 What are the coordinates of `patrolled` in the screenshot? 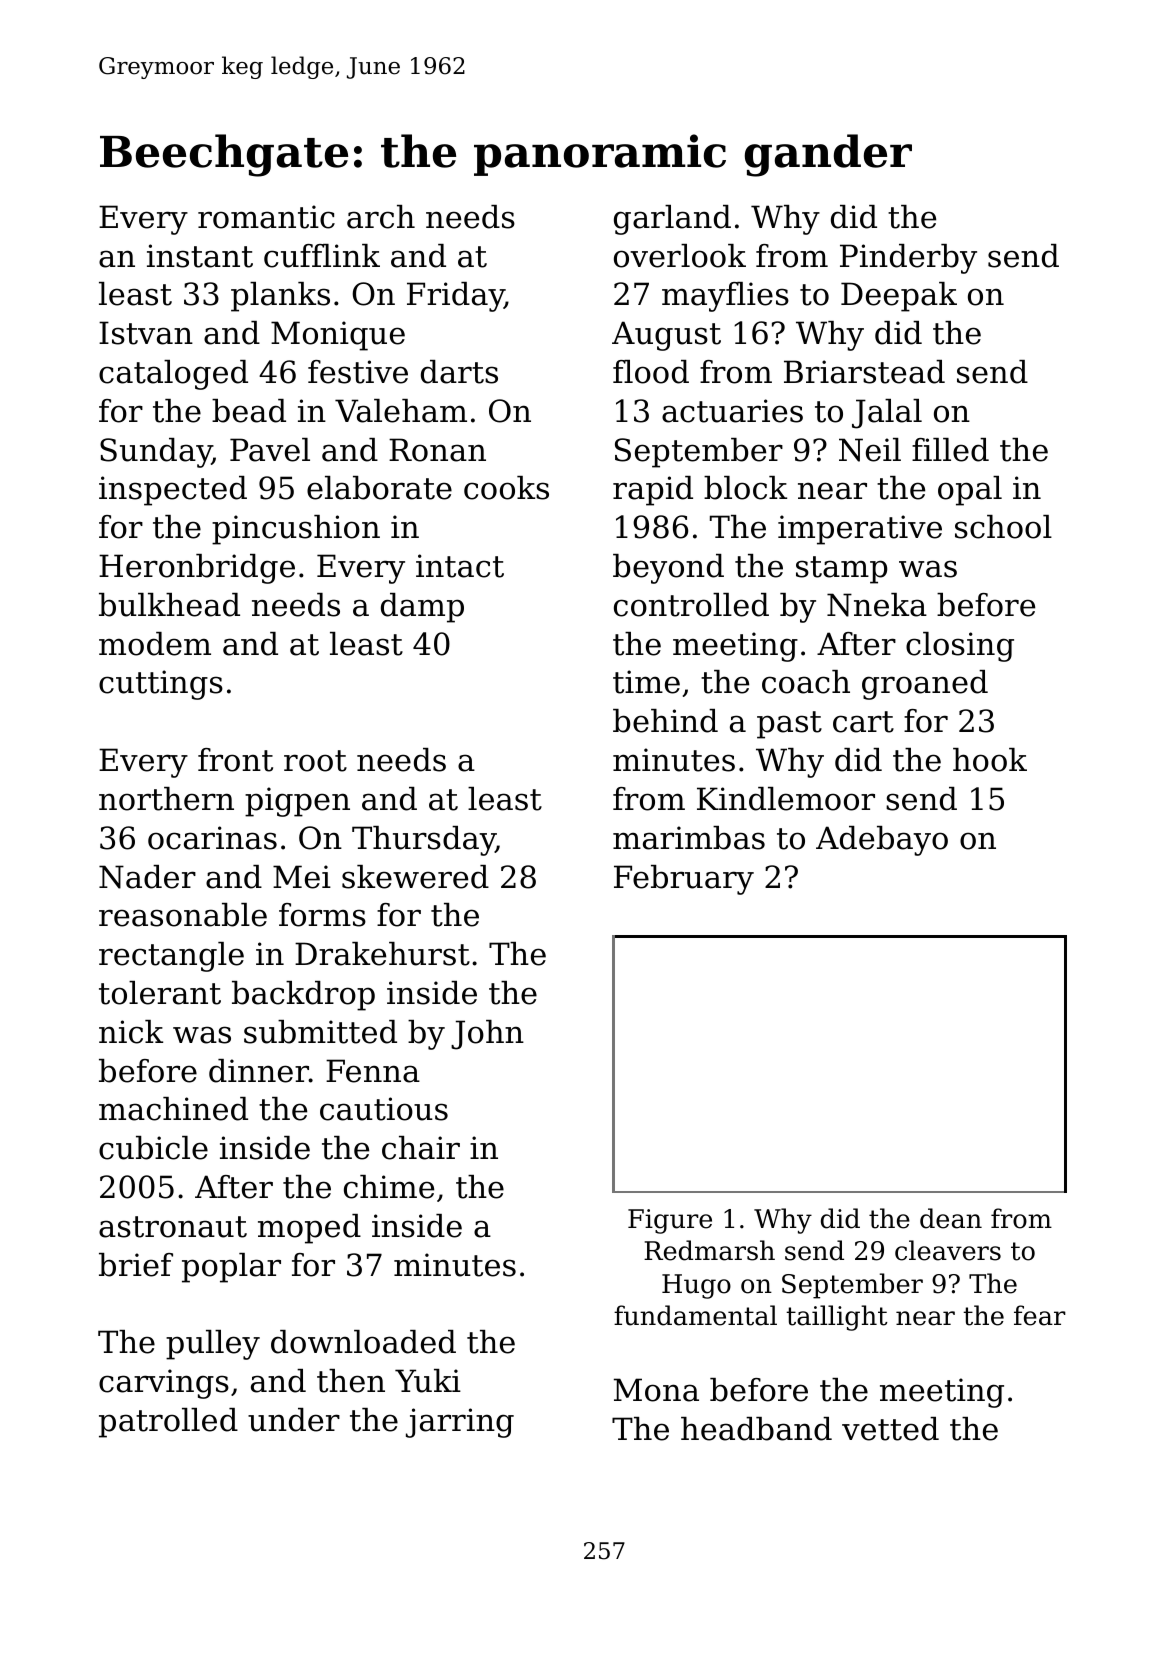 It's located at (168, 1423).
